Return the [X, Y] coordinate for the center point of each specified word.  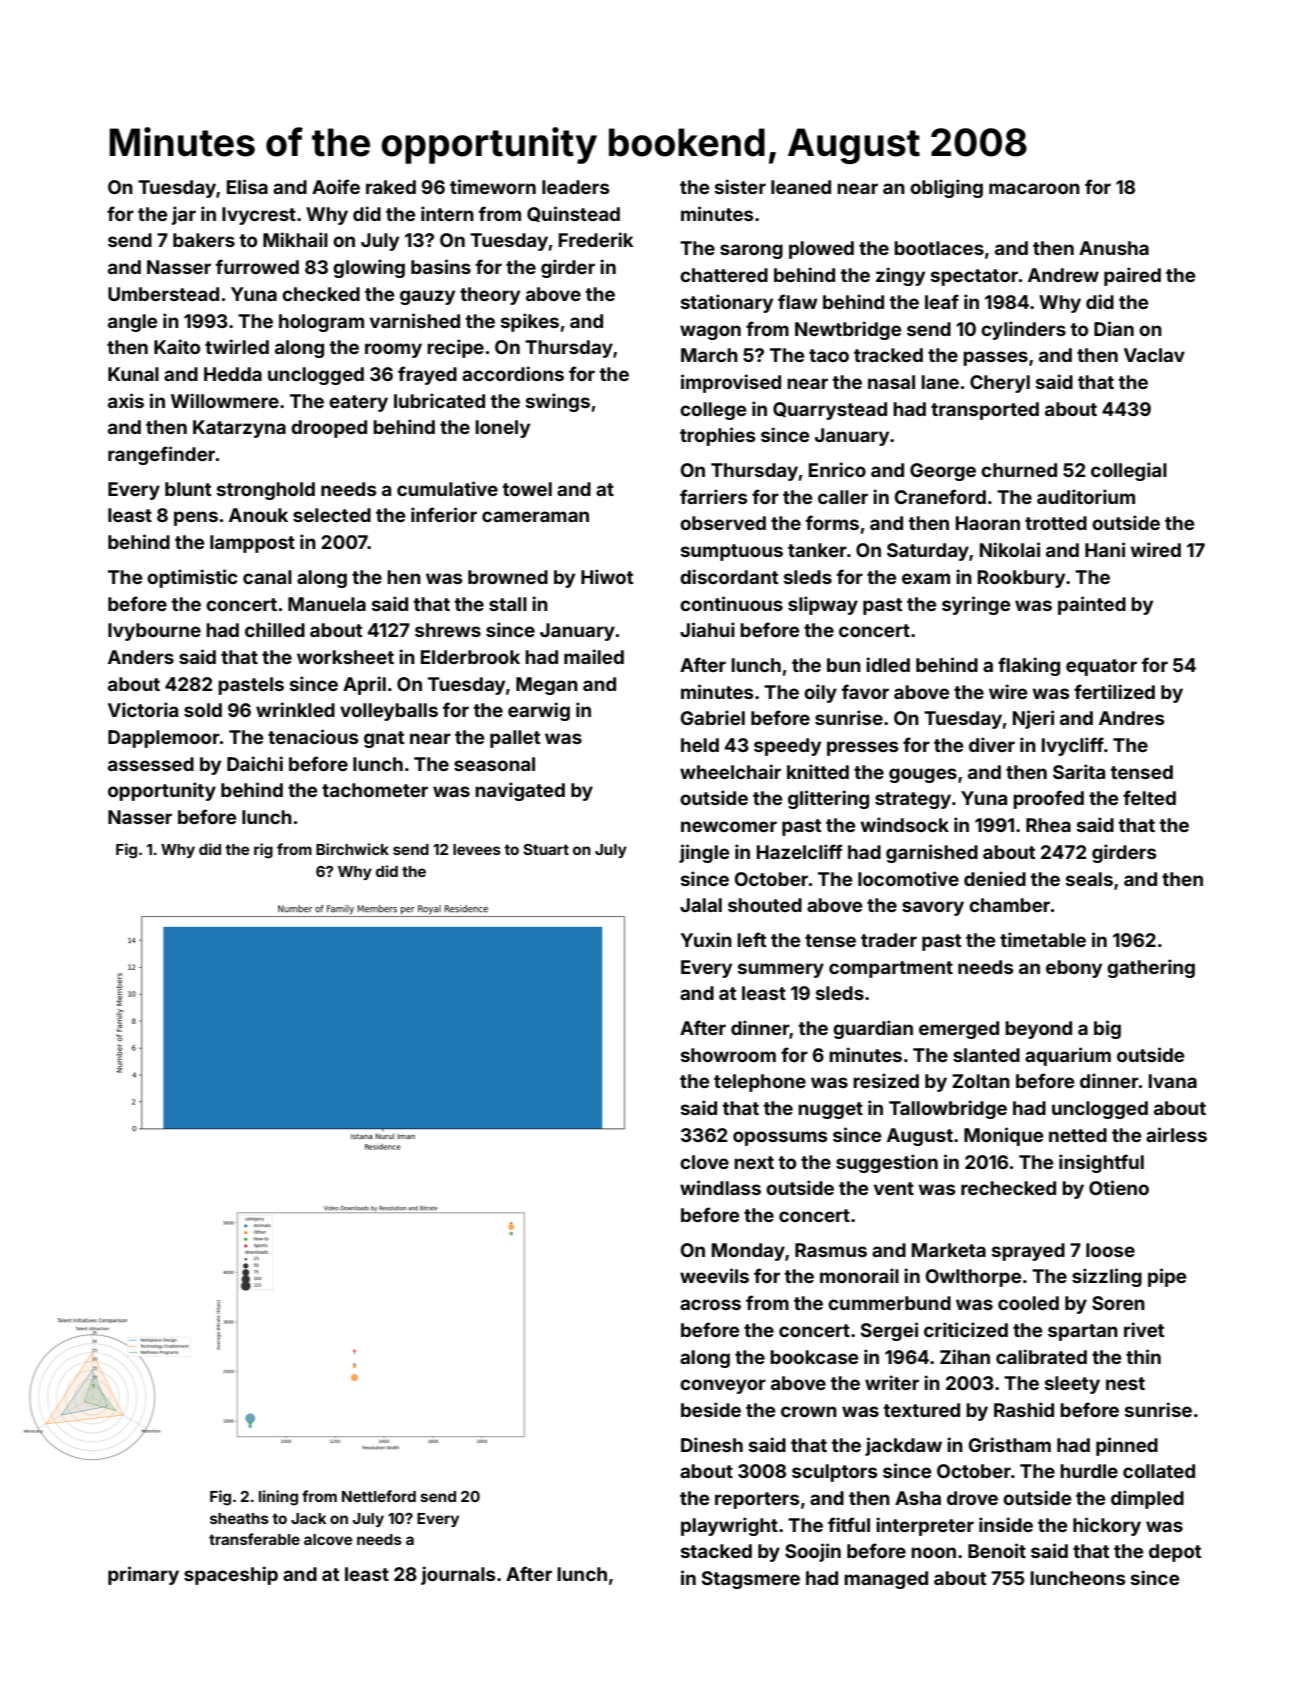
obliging [946, 188]
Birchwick [352, 849]
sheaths [239, 1518]
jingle [704, 853]
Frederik [596, 239]
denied [995, 878]
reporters [757, 1500]
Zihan [965, 1356]
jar [184, 215]
